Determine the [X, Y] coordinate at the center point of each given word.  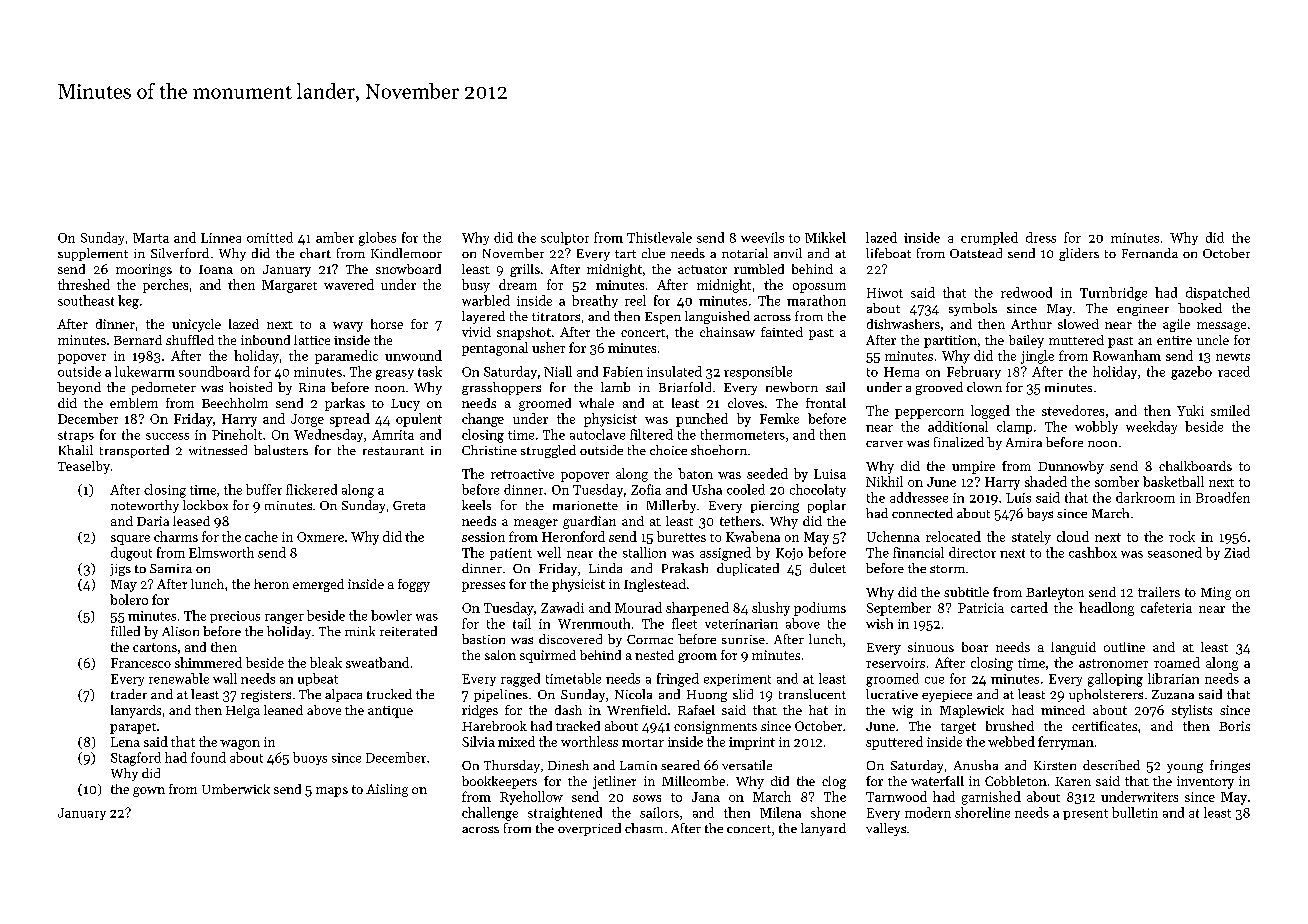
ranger [284, 619]
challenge [490, 814]
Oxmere [320, 537]
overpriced [589, 829]
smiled [1230, 410]
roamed [1177, 662]
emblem [134, 403]
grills [525, 270]
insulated [674, 371]
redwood [1026, 292]
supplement [93, 254]
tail [522, 623]
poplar [827, 506]
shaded [1046, 481]
